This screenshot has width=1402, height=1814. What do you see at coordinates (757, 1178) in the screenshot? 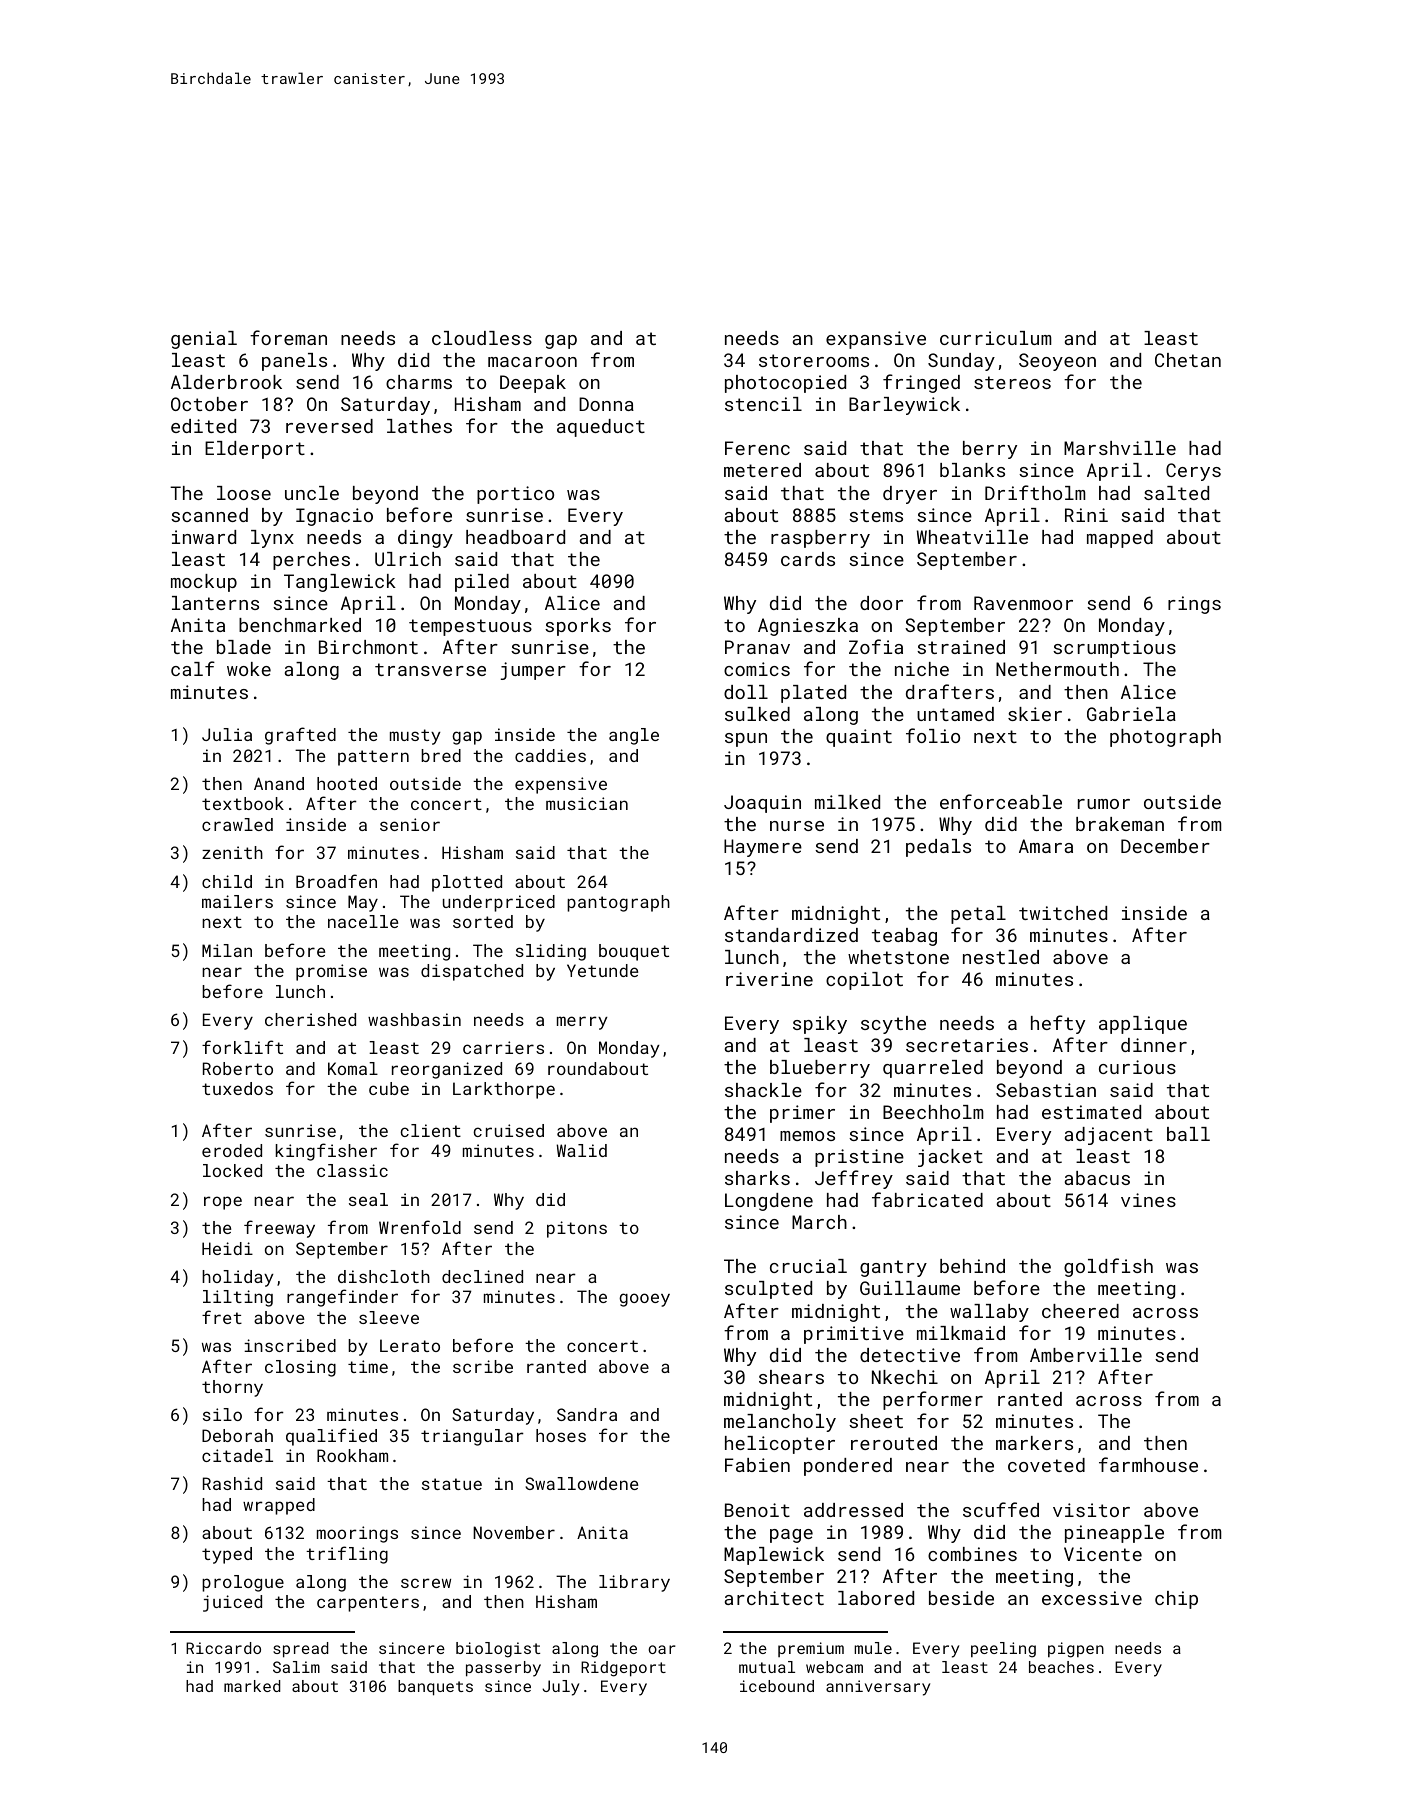
I see `sharks` at bounding box center [757, 1178].
